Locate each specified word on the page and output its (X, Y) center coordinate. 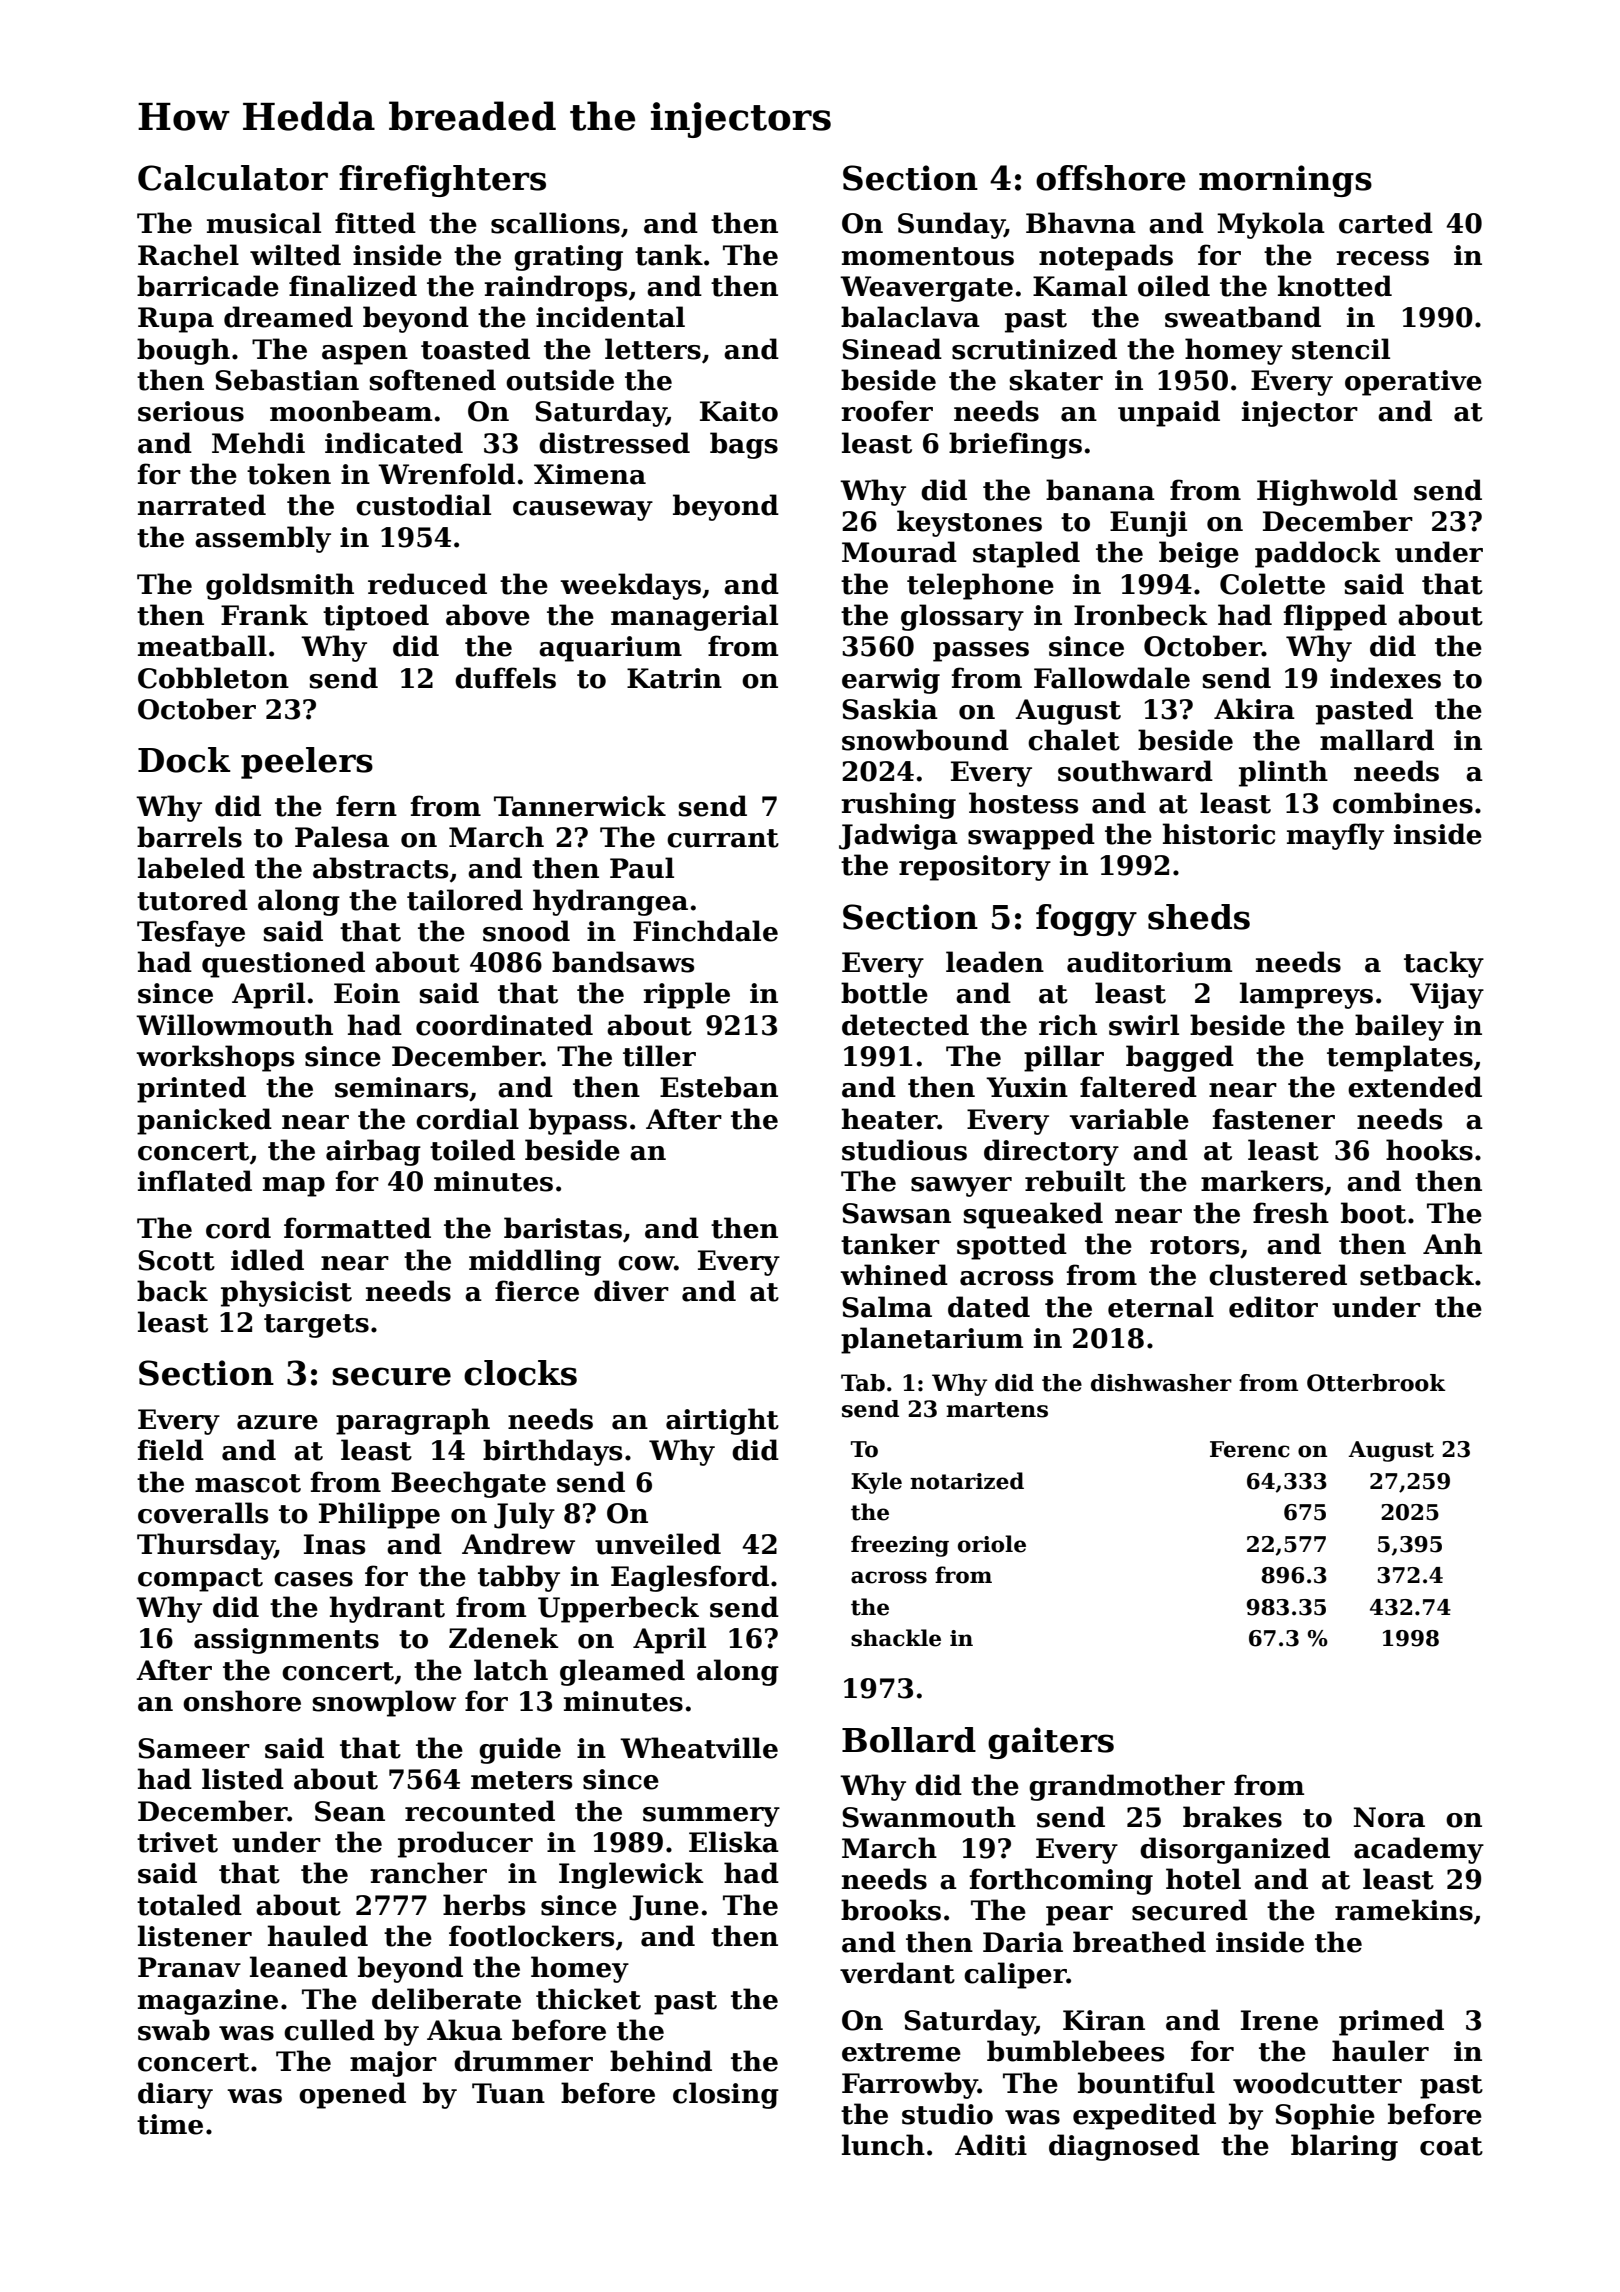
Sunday (951, 225)
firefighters (442, 181)
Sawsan (896, 1213)
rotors (1194, 1245)
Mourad (899, 552)
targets (316, 1326)
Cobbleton (213, 678)
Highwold (1327, 492)
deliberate (446, 1999)
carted (1386, 223)
